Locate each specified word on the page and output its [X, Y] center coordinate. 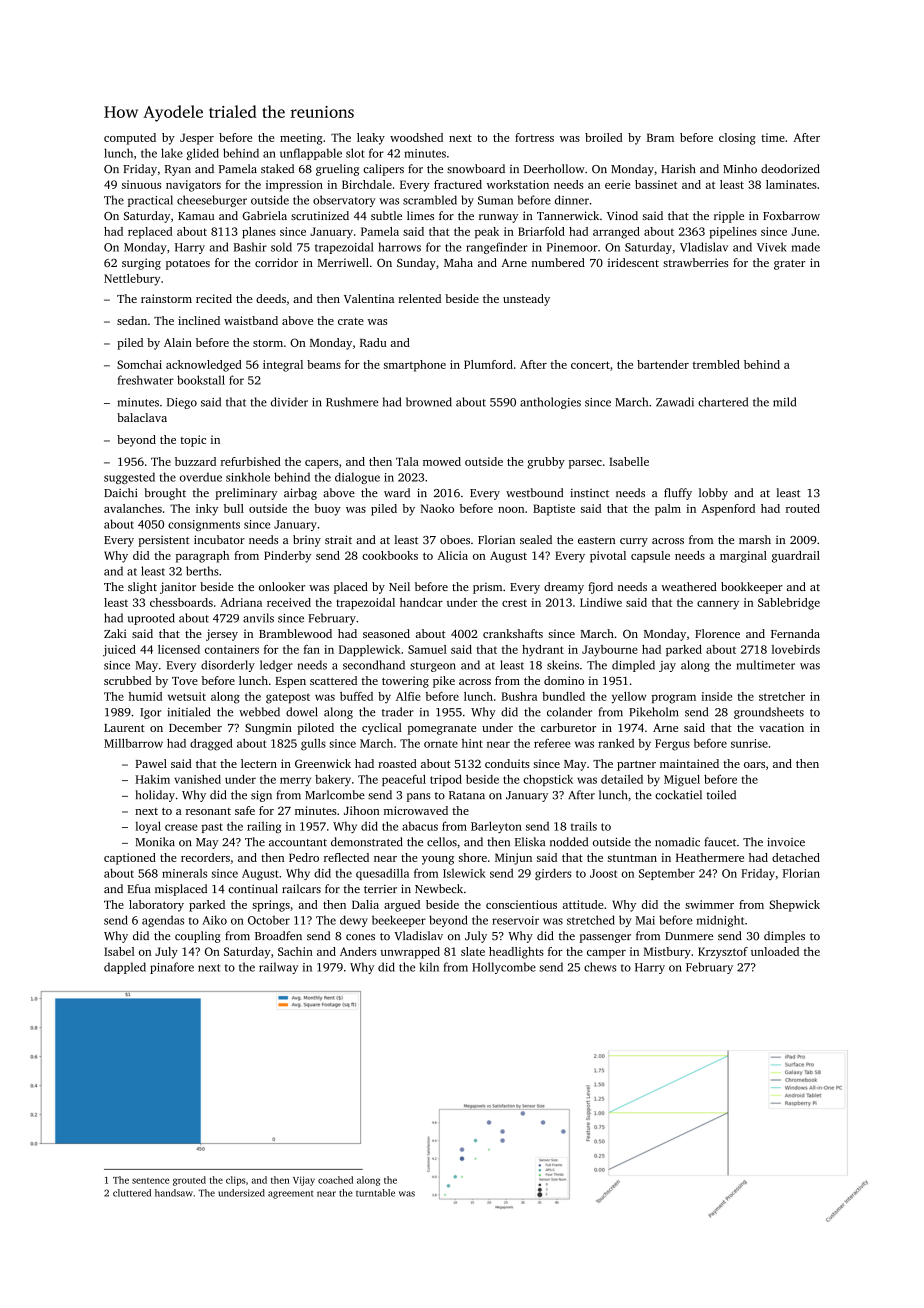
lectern [259, 763]
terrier [380, 889]
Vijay [304, 1181]
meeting [301, 139]
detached [796, 857]
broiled [604, 137]
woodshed [416, 137]
